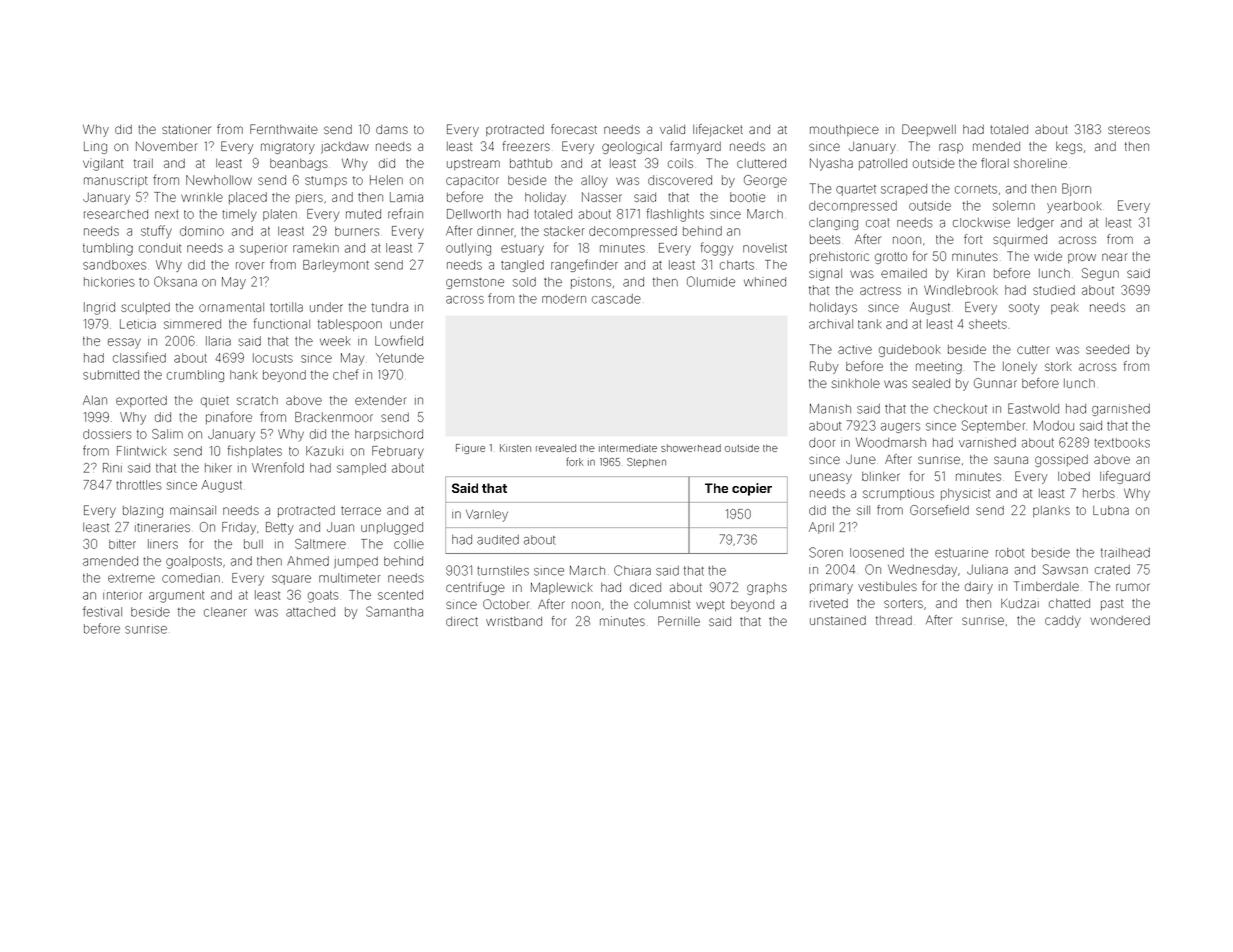  Describe the element at coordinates (286, 307) in the screenshot. I see `tortilla` at that location.
